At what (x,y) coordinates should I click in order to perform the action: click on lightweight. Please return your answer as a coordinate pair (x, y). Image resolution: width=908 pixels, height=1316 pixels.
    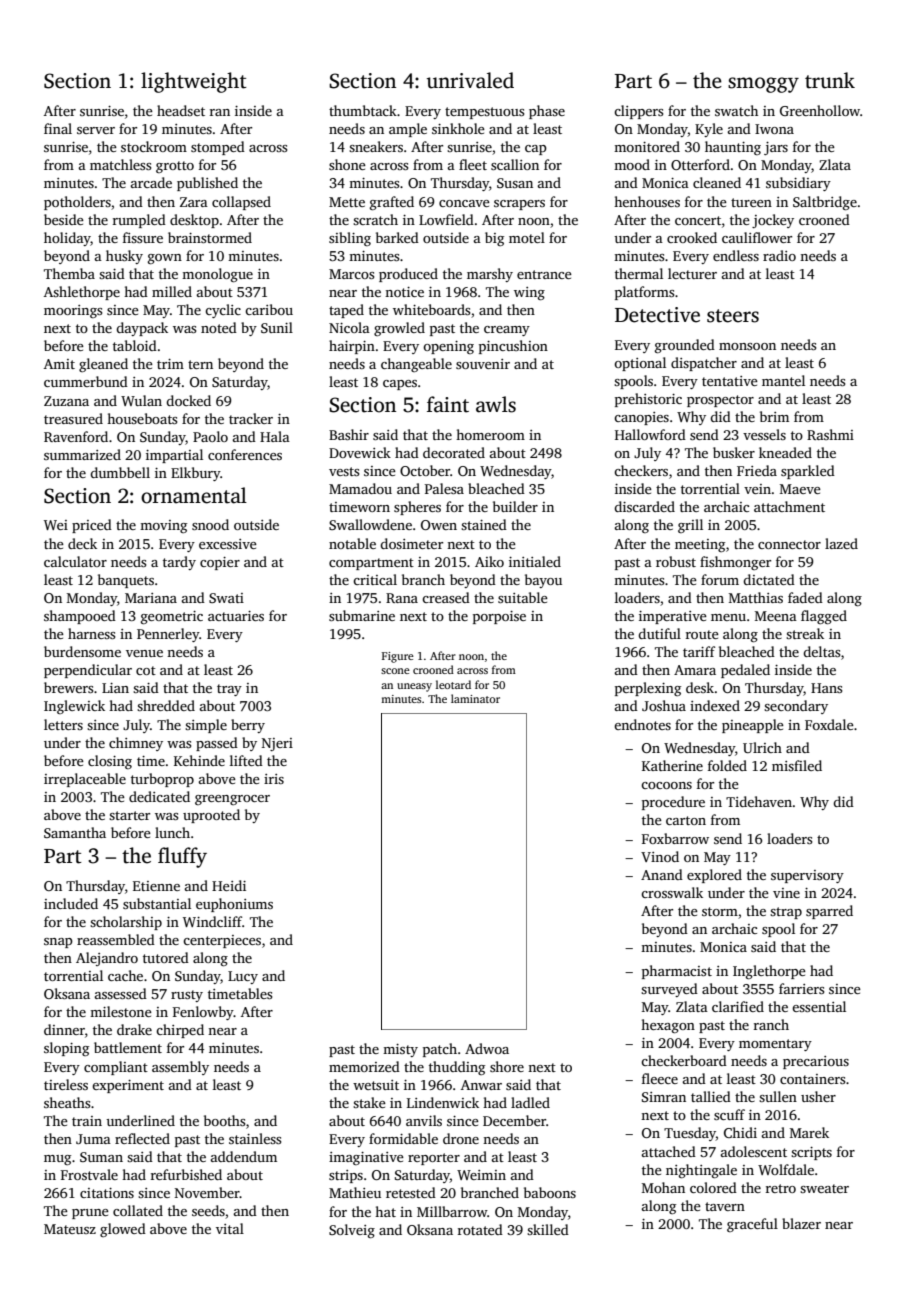
    Looking at the image, I should click on (194, 82).
